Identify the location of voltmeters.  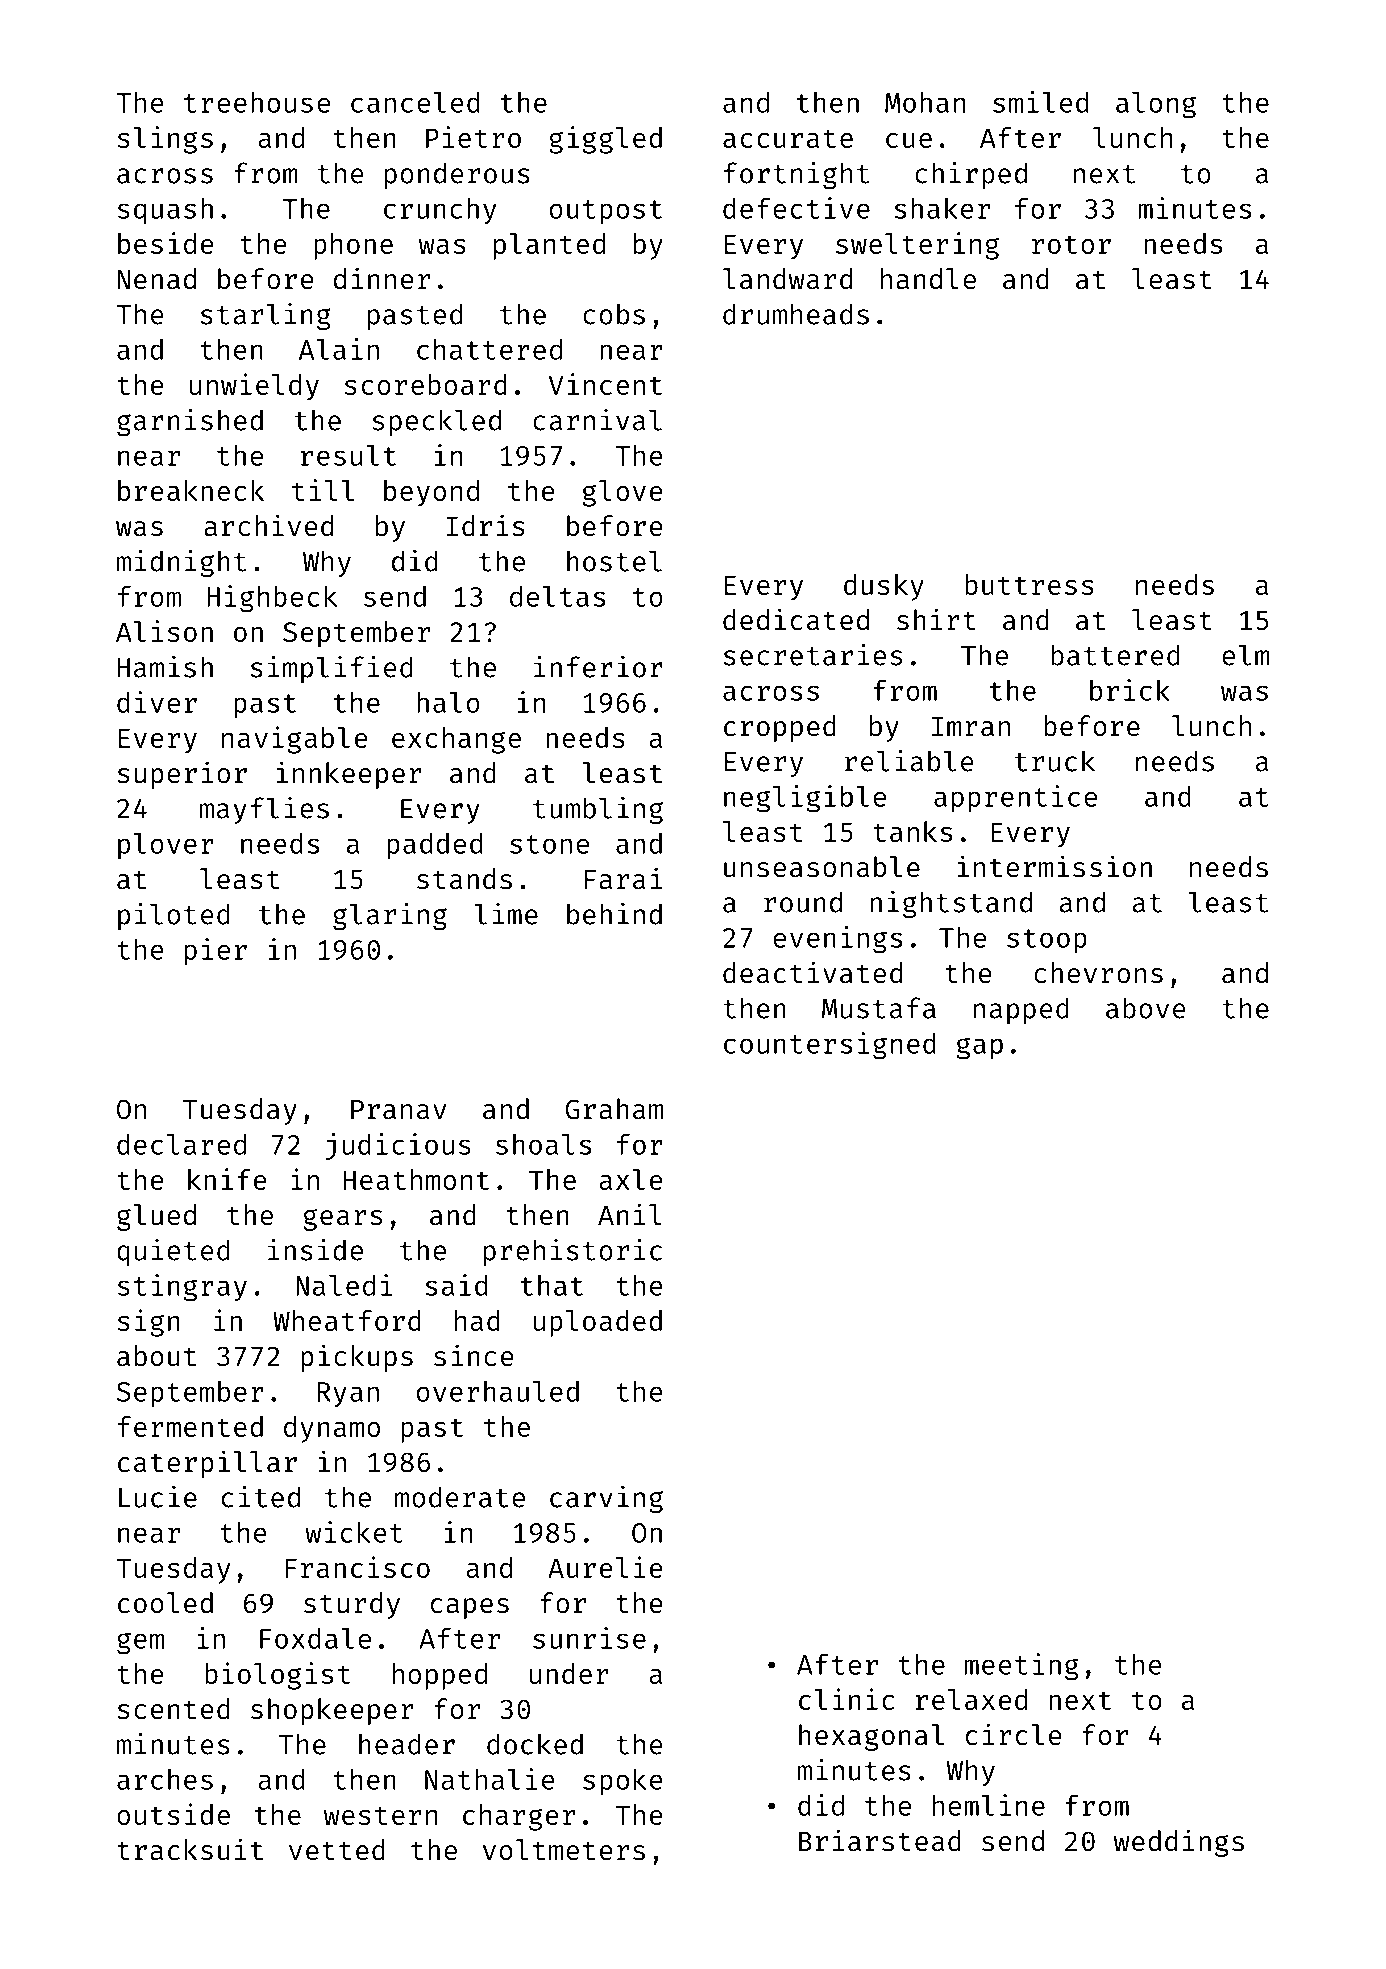
(564, 1850).
